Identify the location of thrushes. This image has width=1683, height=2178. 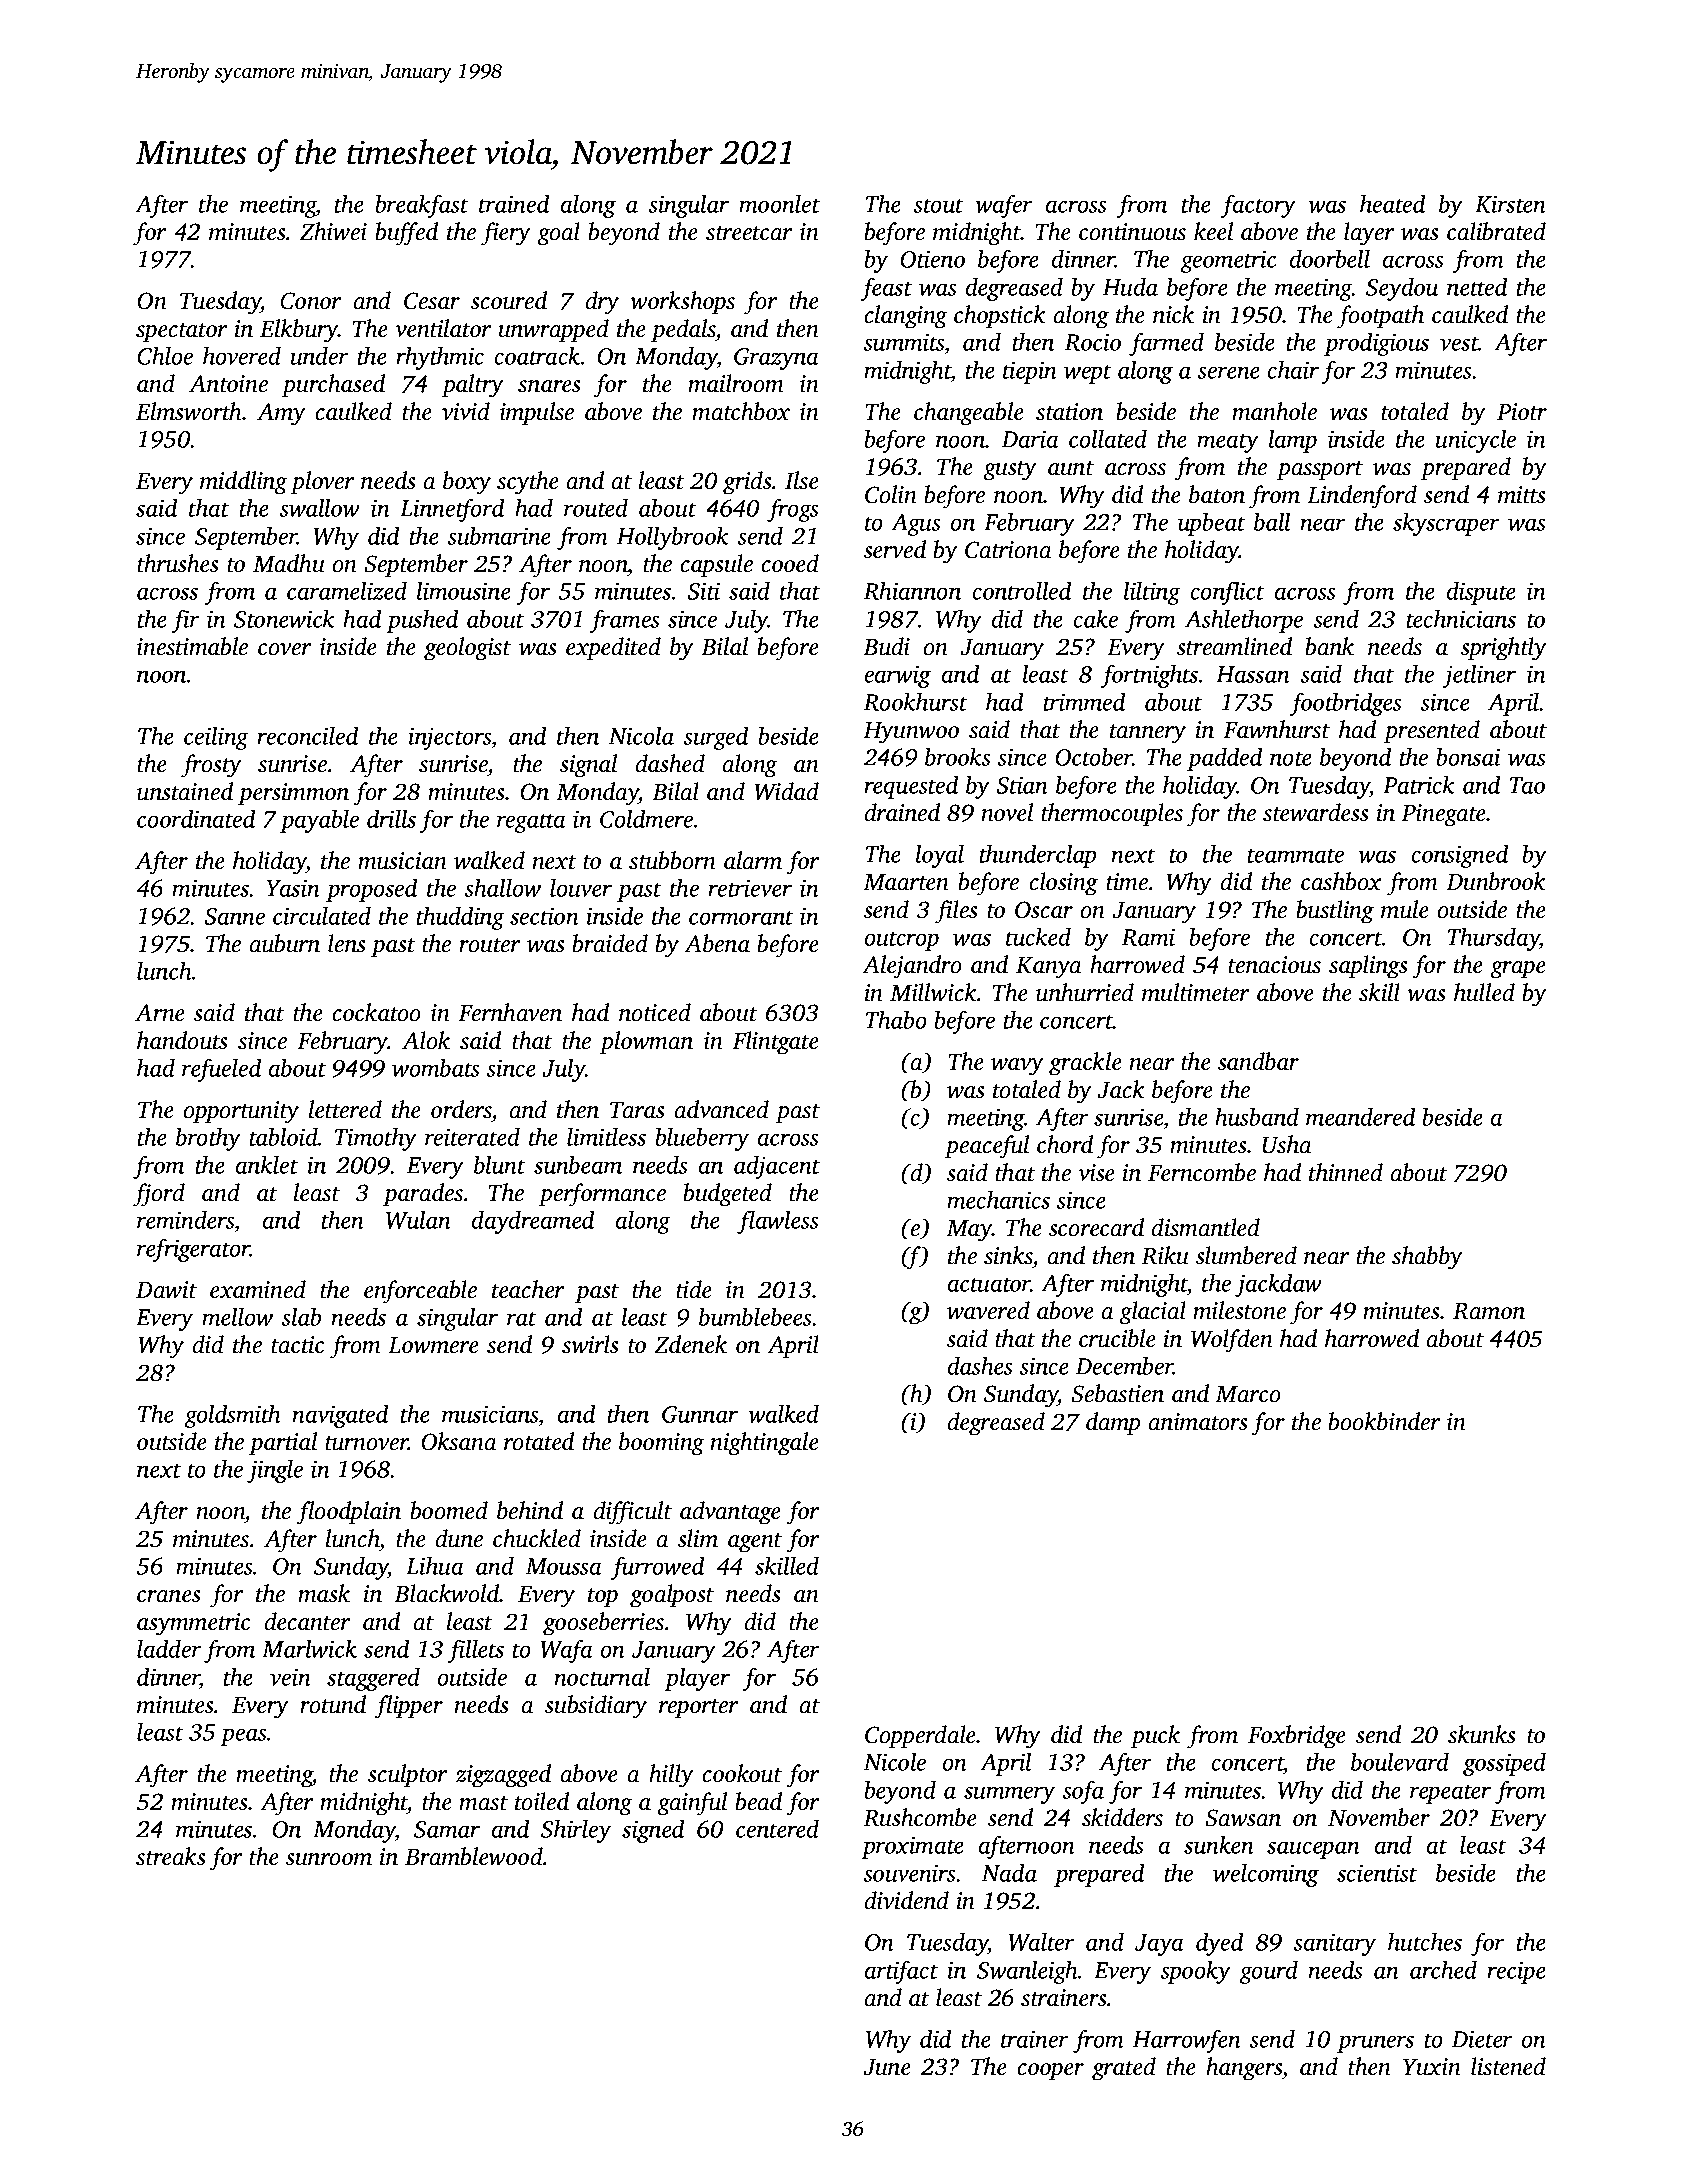
(178, 563).
